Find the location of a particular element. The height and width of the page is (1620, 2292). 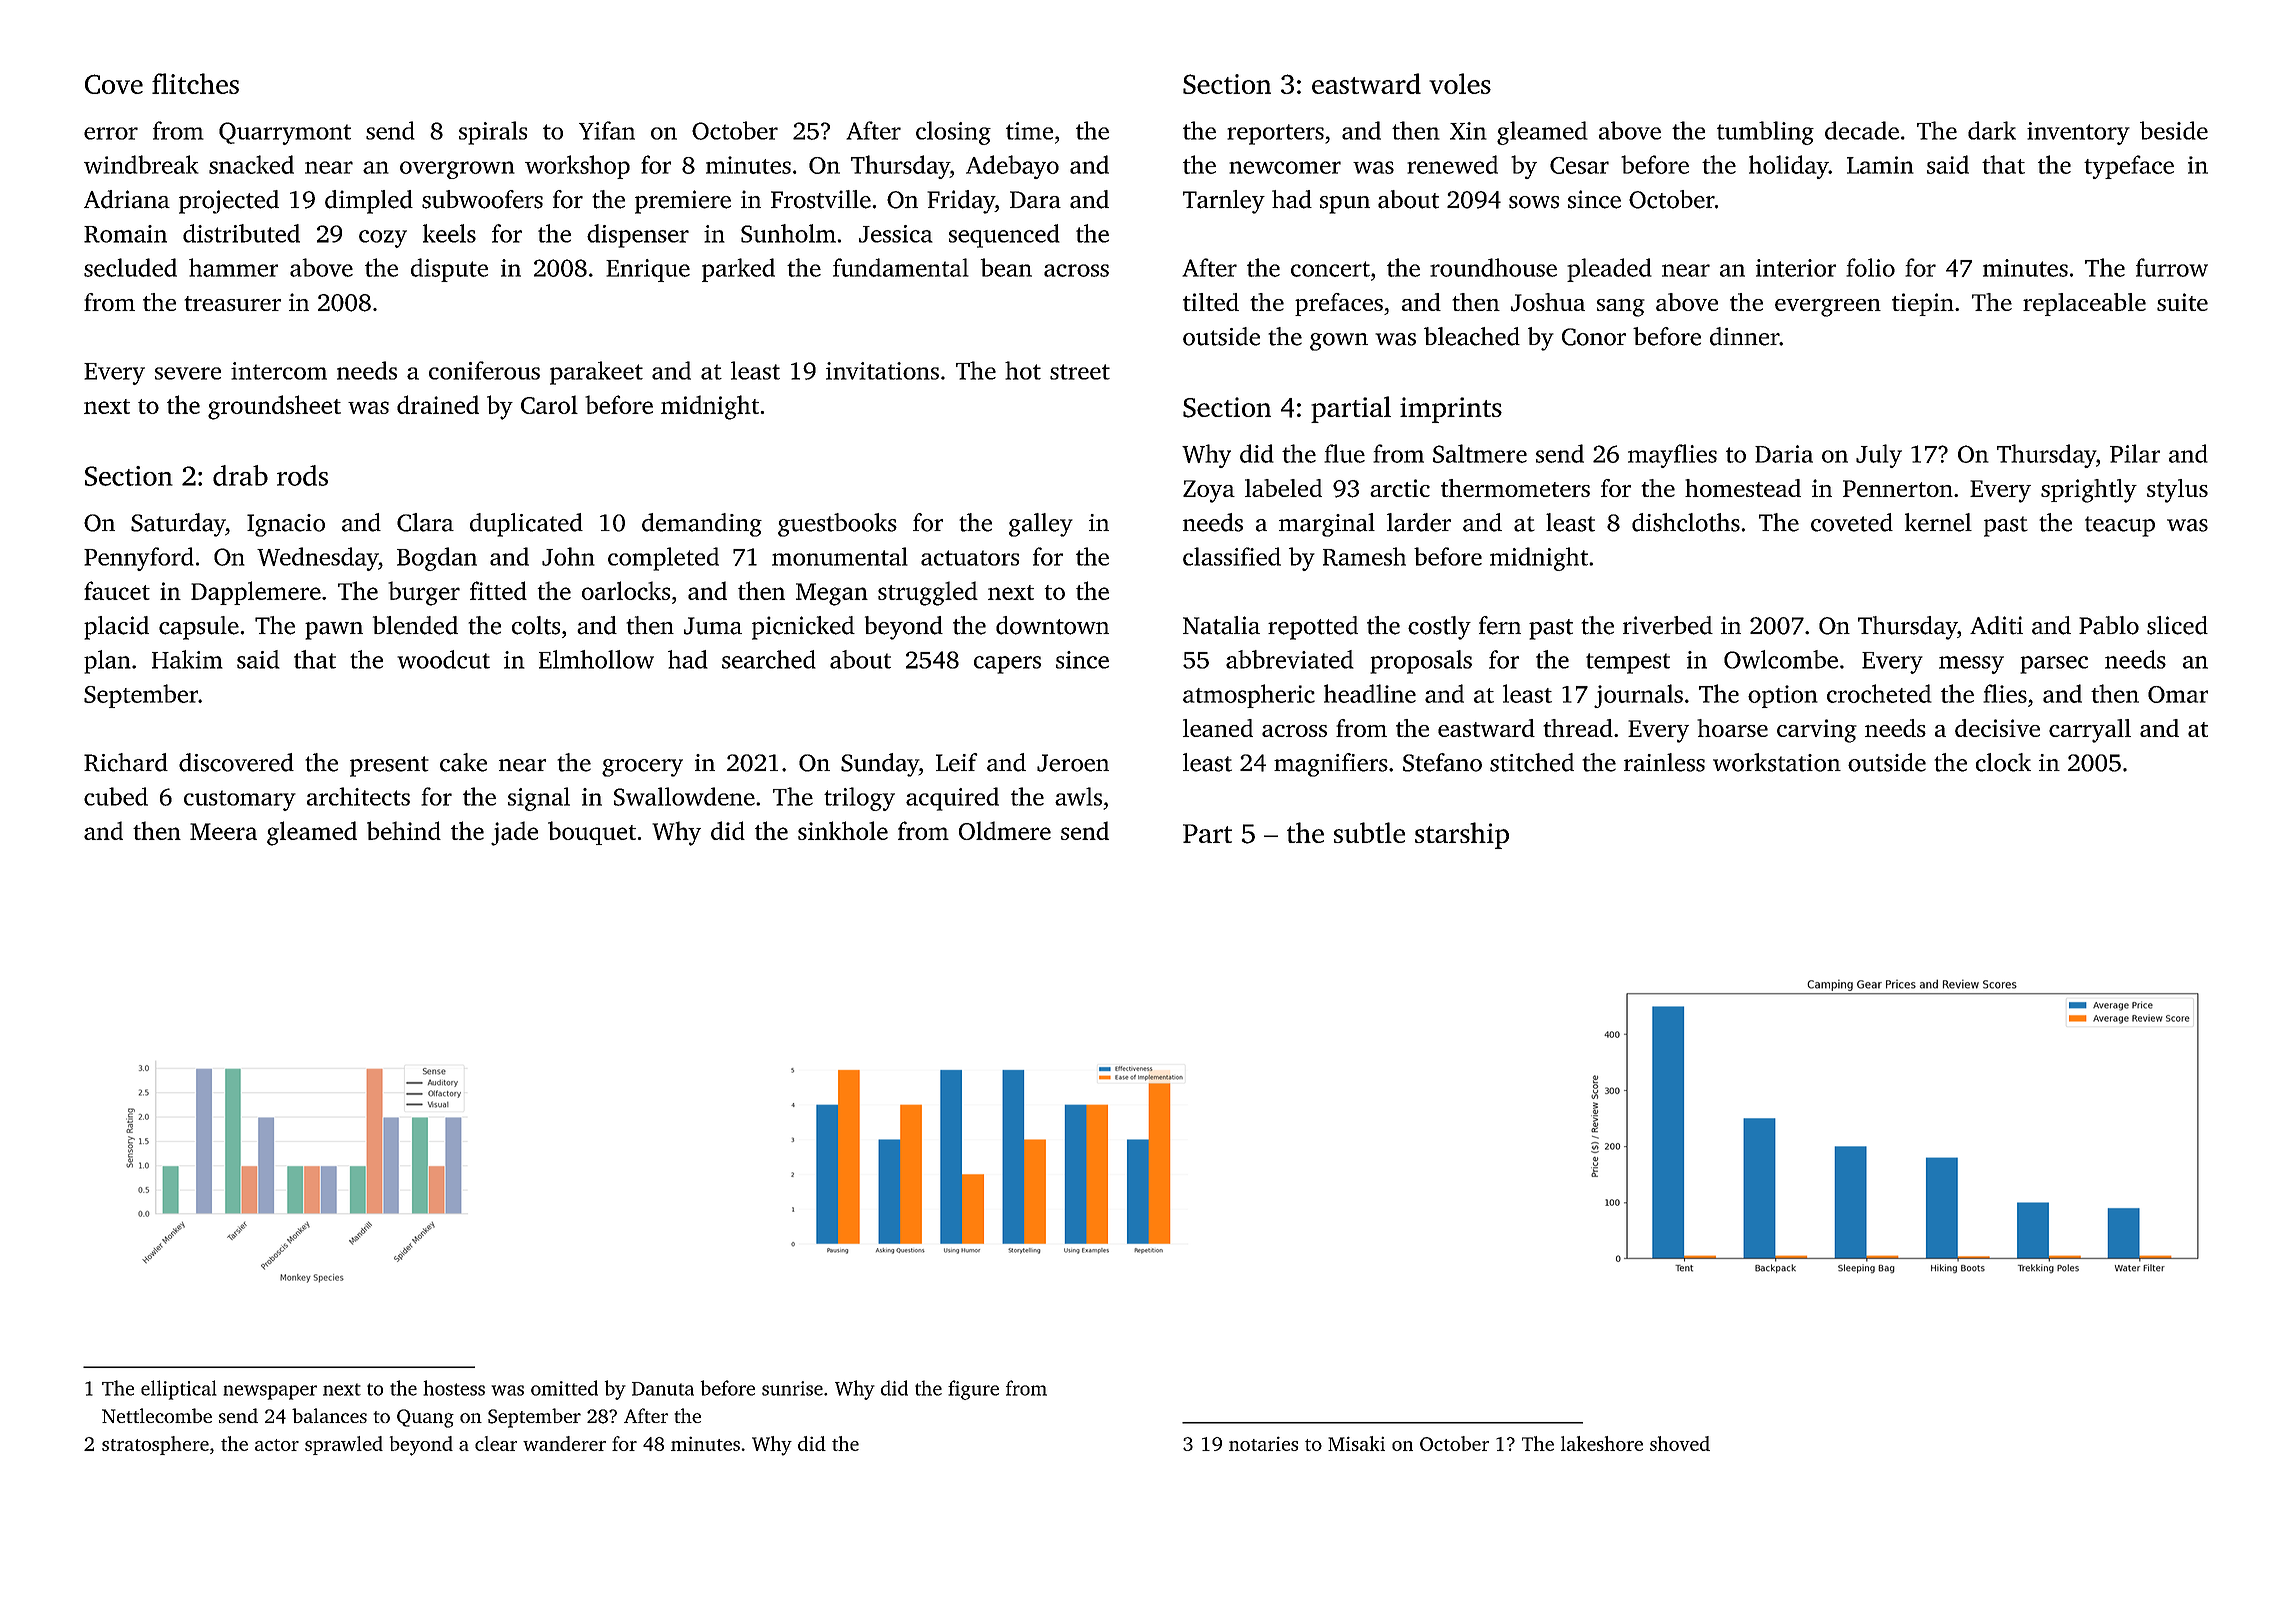

guestbooks is located at coordinates (837, 525).
